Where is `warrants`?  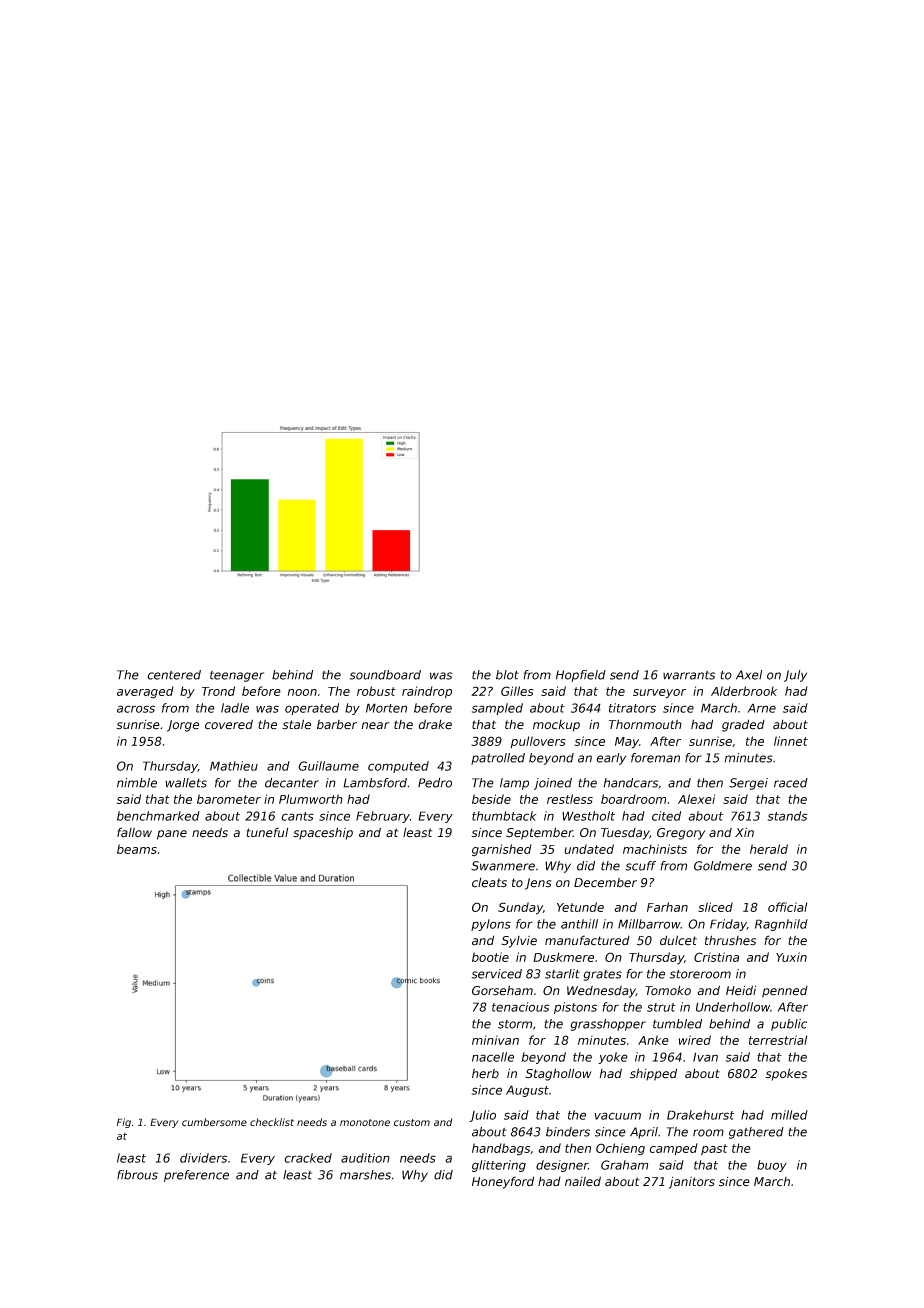 warrants is located at coordinates (689, 675).
